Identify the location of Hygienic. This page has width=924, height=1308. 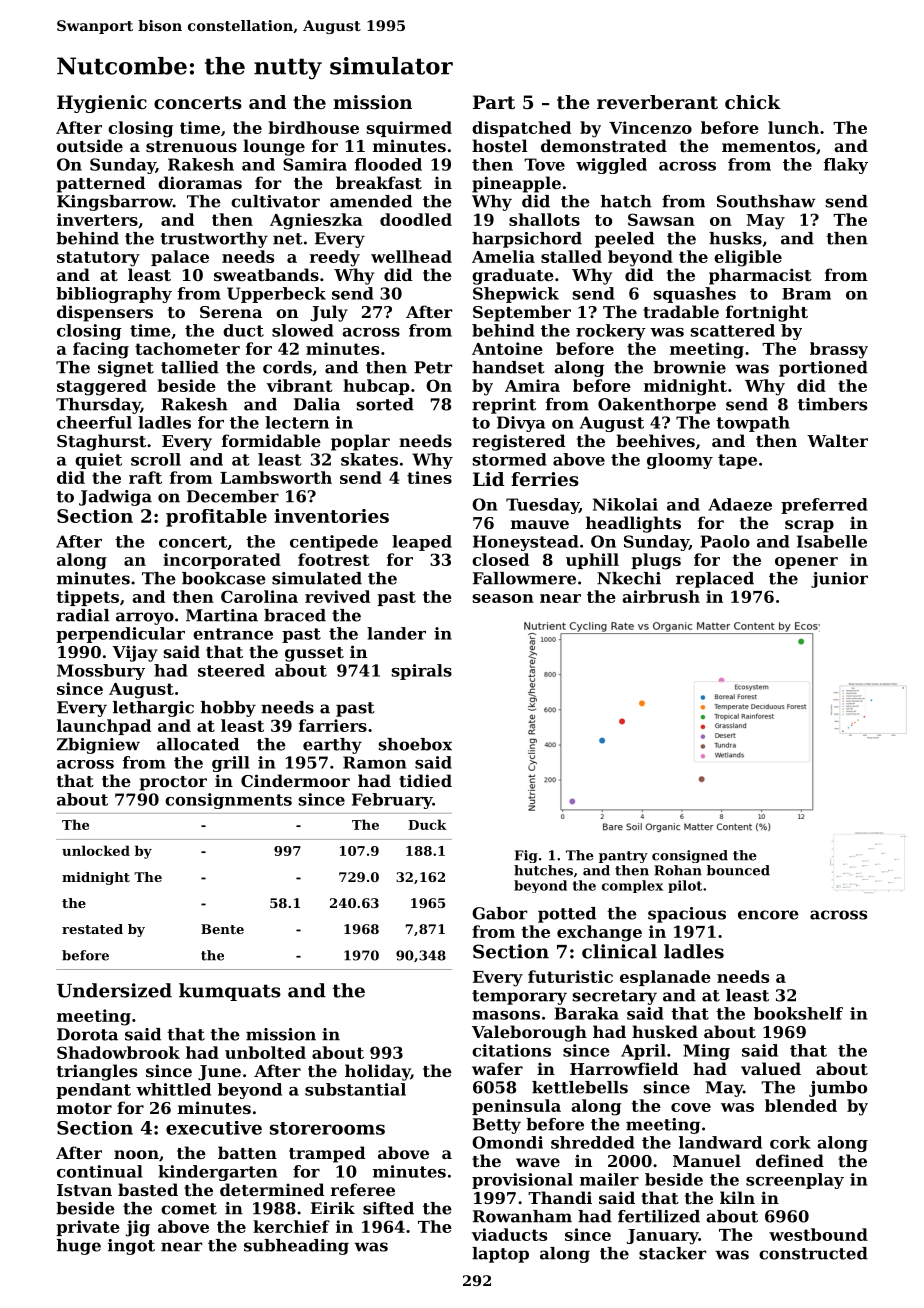
(102, 104).
